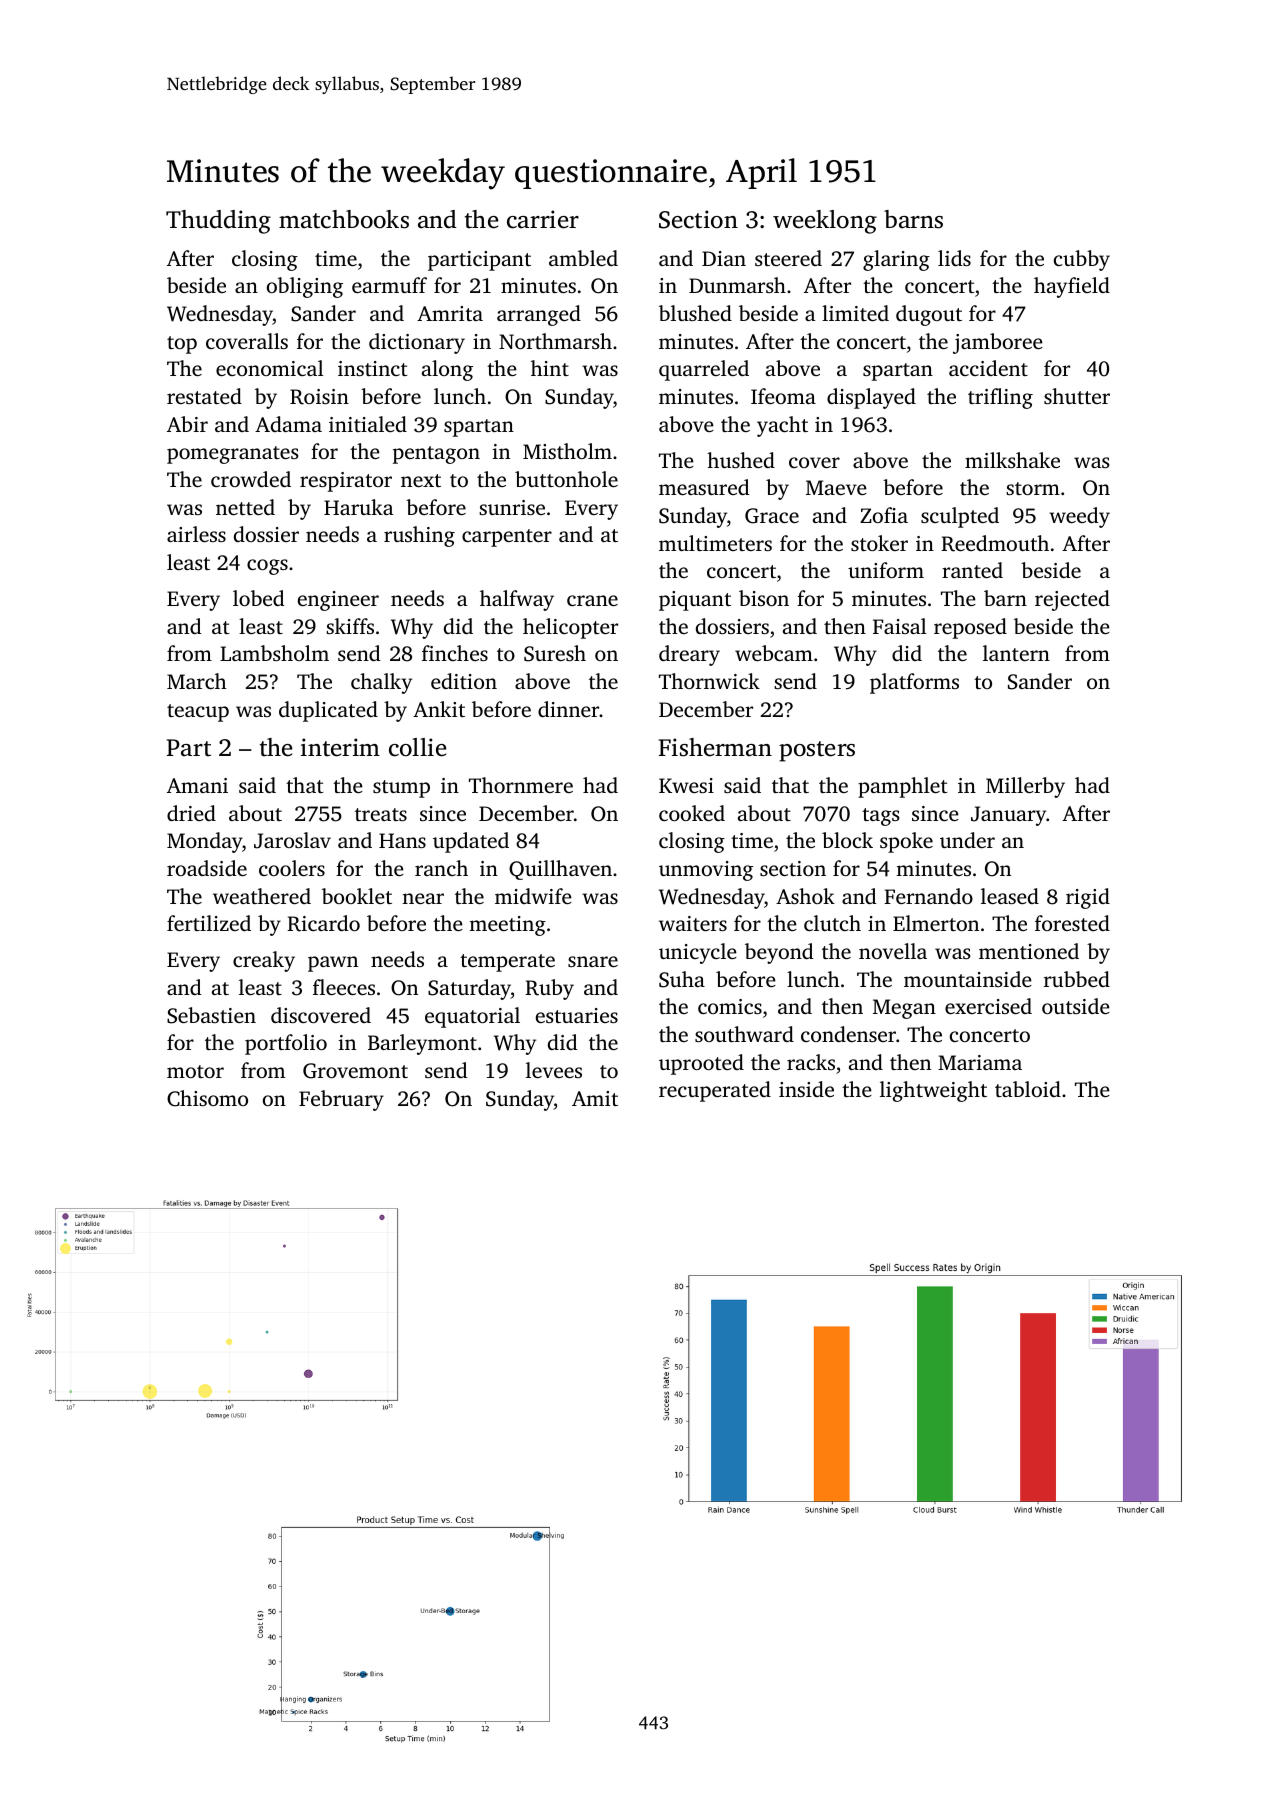  Describe the element at coordinates (825, 222) in the screenshot. I see `weeklong` at that location.
